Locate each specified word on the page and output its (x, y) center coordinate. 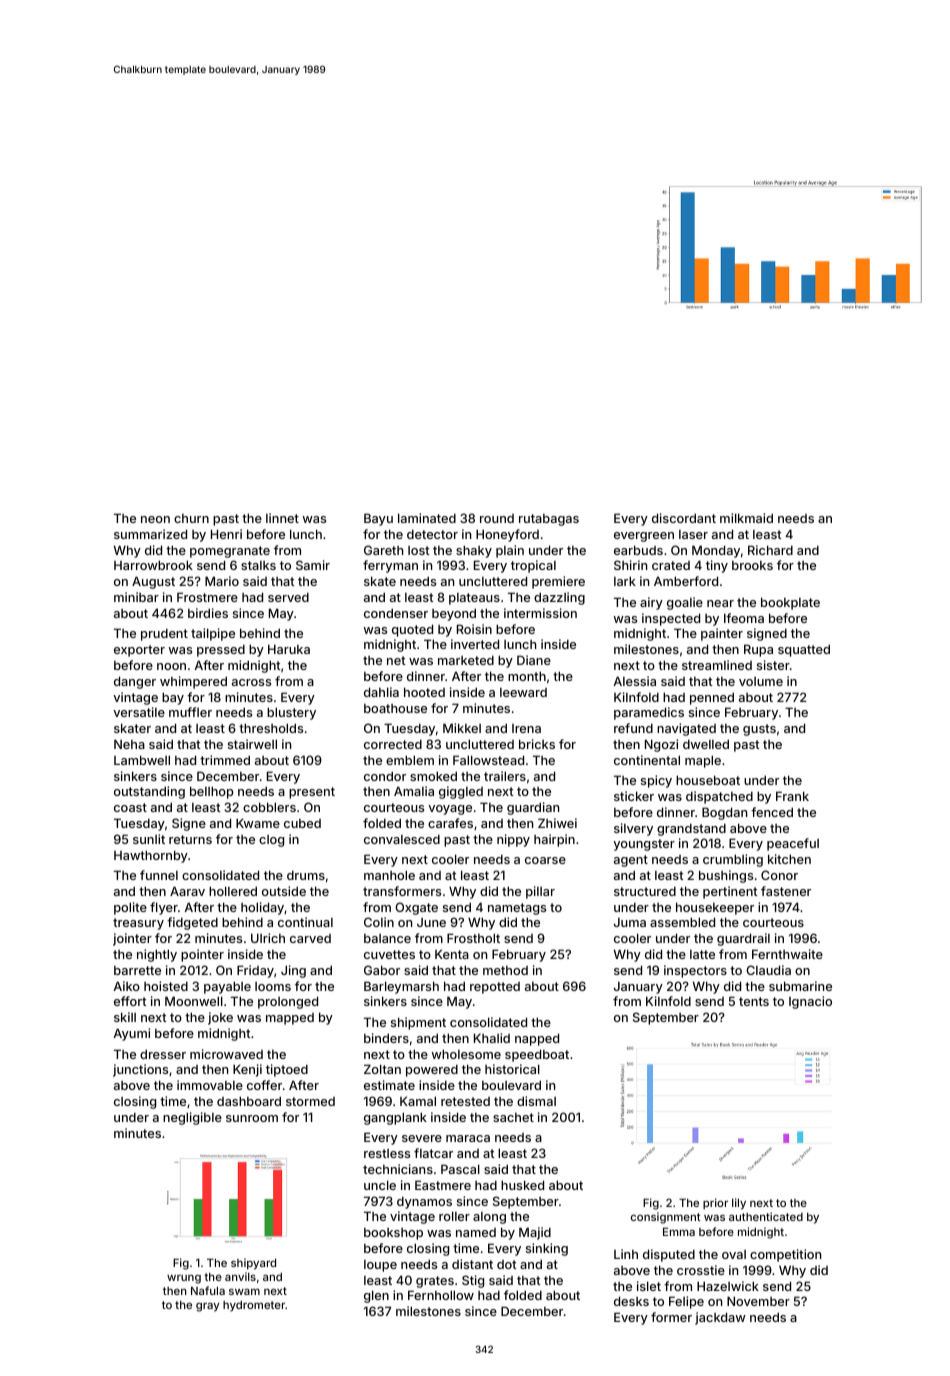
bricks (537, 744)
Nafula (208, 1290)
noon (171, 666)
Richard (770, 550)
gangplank (395, 1118)
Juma (630, 922)
